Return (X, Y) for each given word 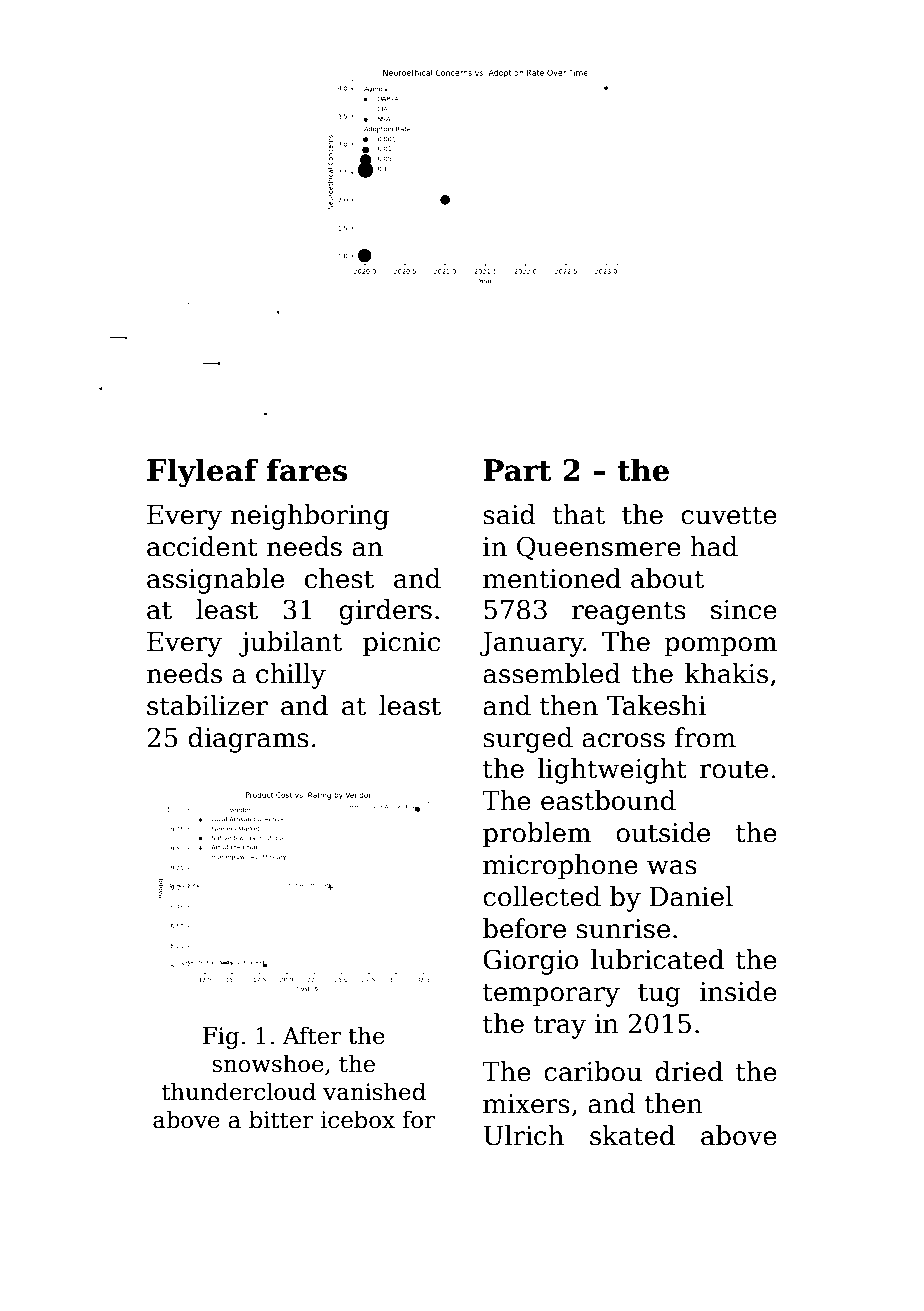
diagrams (248, 740)
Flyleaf (202, 473)
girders (385, 612)
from (705, 737)
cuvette (729, 515)
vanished (374, 1091)
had (714, 546)
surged (528, 740)
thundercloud (239, 1091)
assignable (215, 581)
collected (542, 896)
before (524, 928)
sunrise (623, 929)
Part (517, 470)
